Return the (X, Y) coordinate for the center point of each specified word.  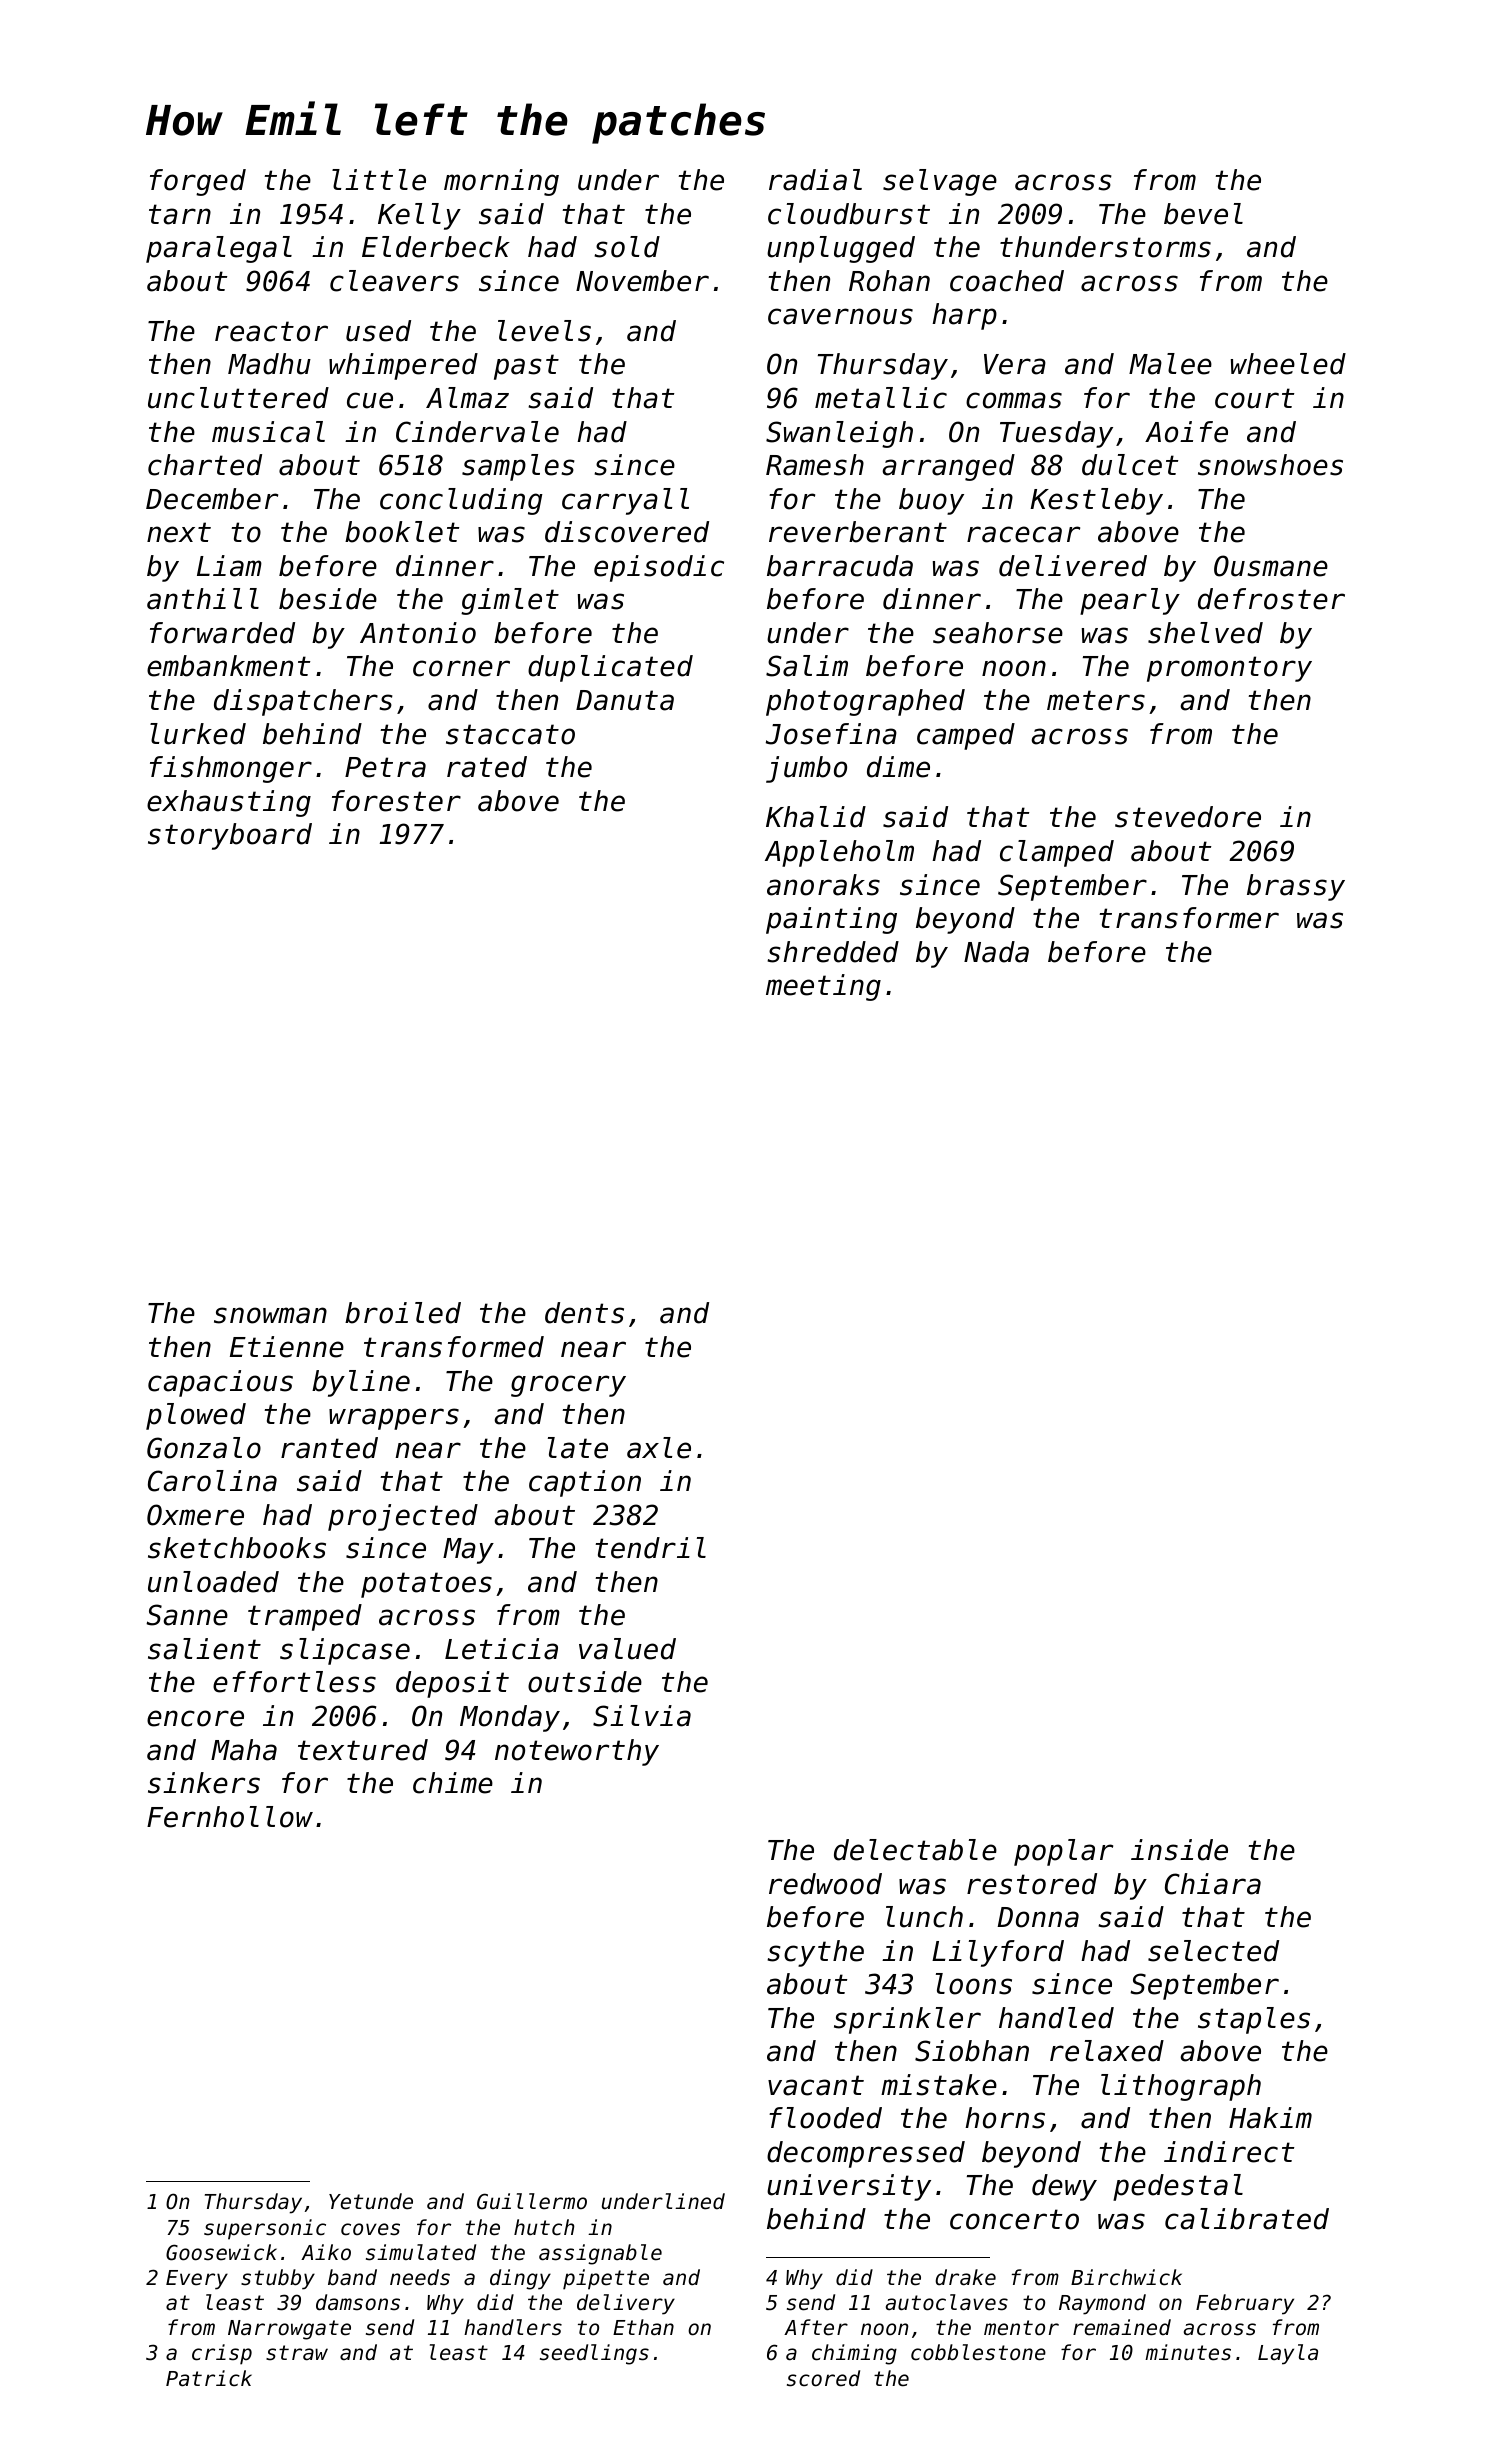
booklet (402, 532)
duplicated (610, 668)
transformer (1189, 918)
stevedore (1188, 817)
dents (584, 1313)
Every (197, 2280)
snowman (270, 1315)
